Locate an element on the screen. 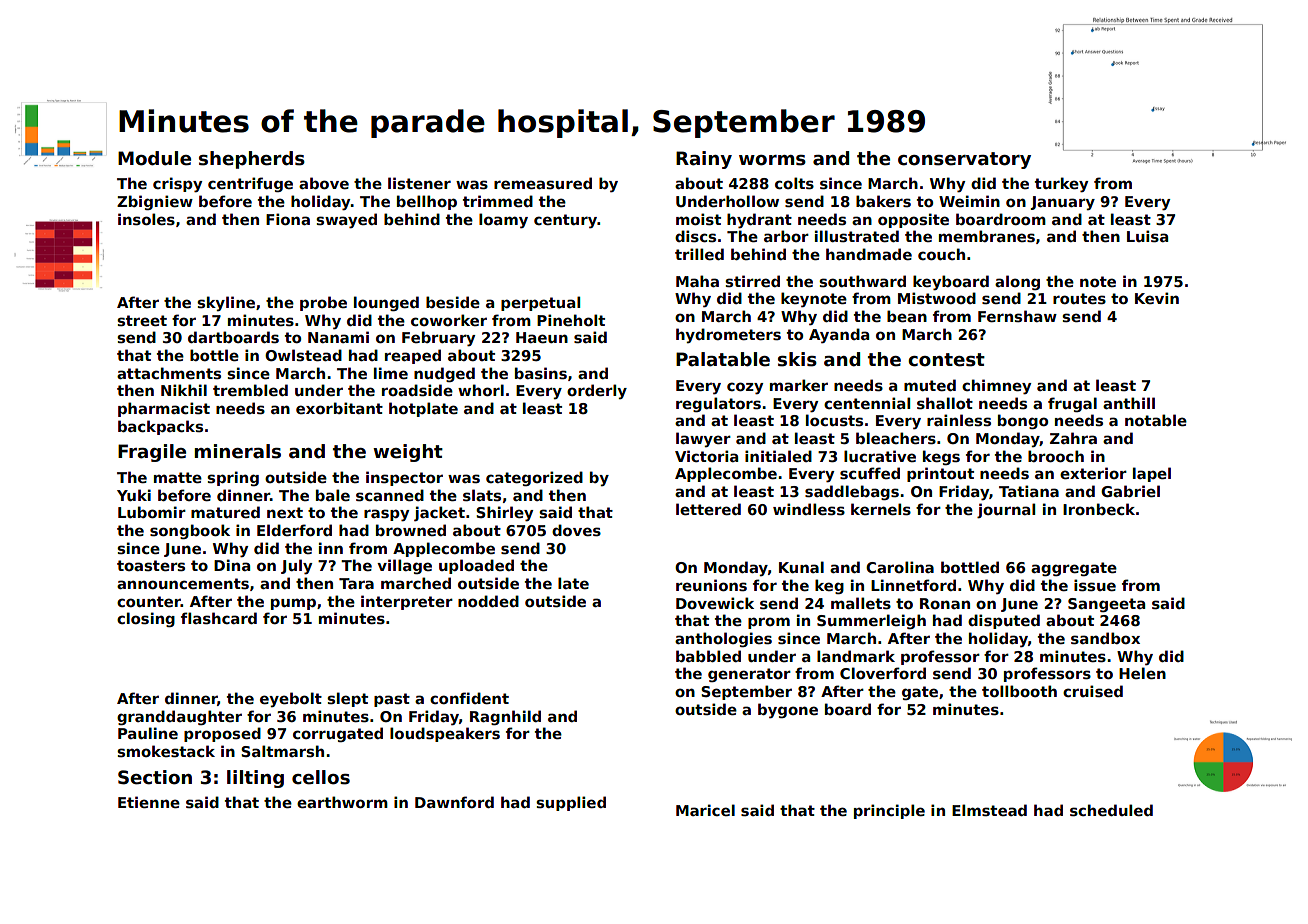 The width and height of the screenshot is (1308, 924). worms is located at coordinates (772, 160).
